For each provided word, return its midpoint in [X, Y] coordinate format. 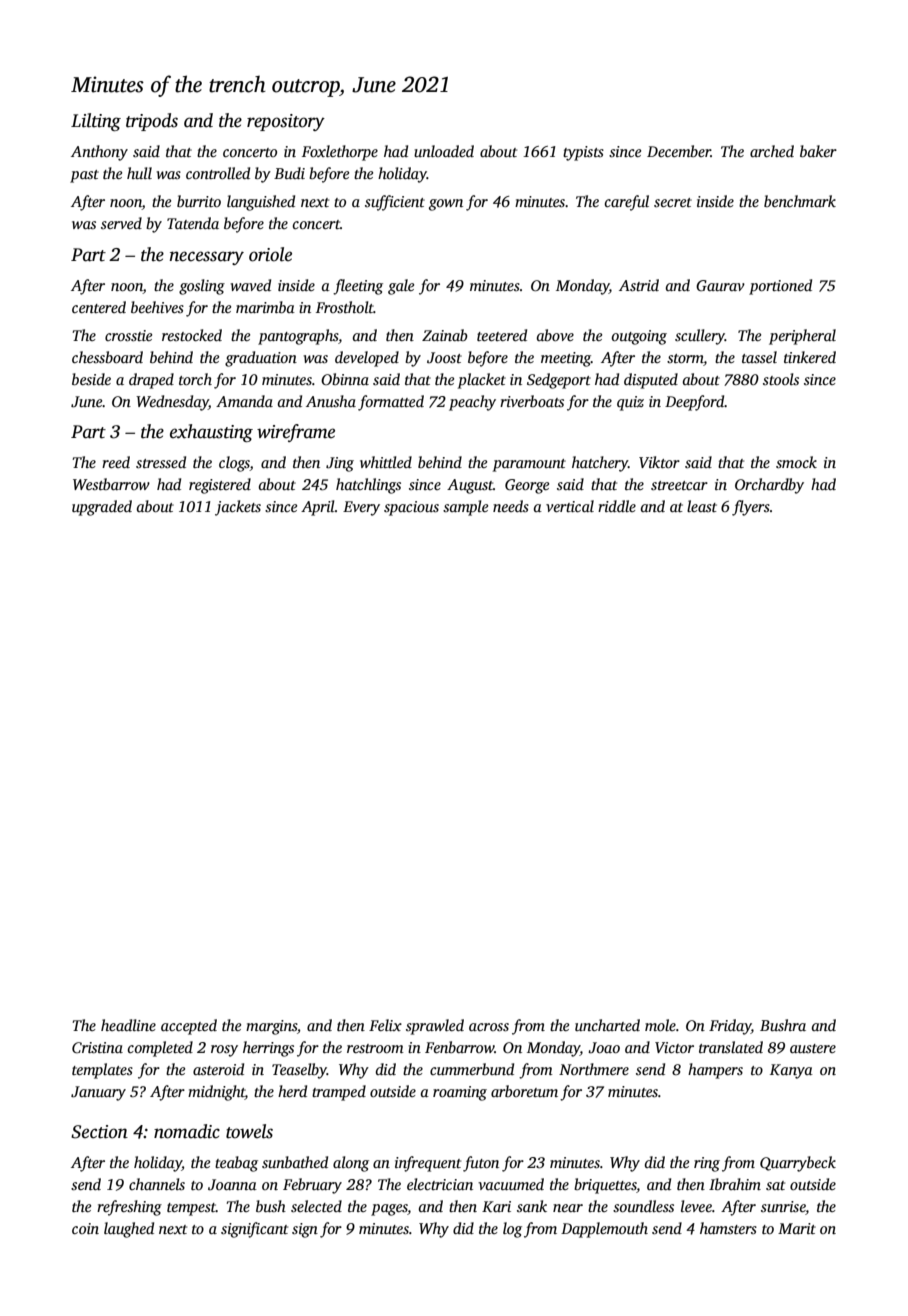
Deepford [695, 403]
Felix [385, 1025]
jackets [238, 508]
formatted [391, 403]
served [121, 223]
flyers [751, 508]
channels [157, 1184]
